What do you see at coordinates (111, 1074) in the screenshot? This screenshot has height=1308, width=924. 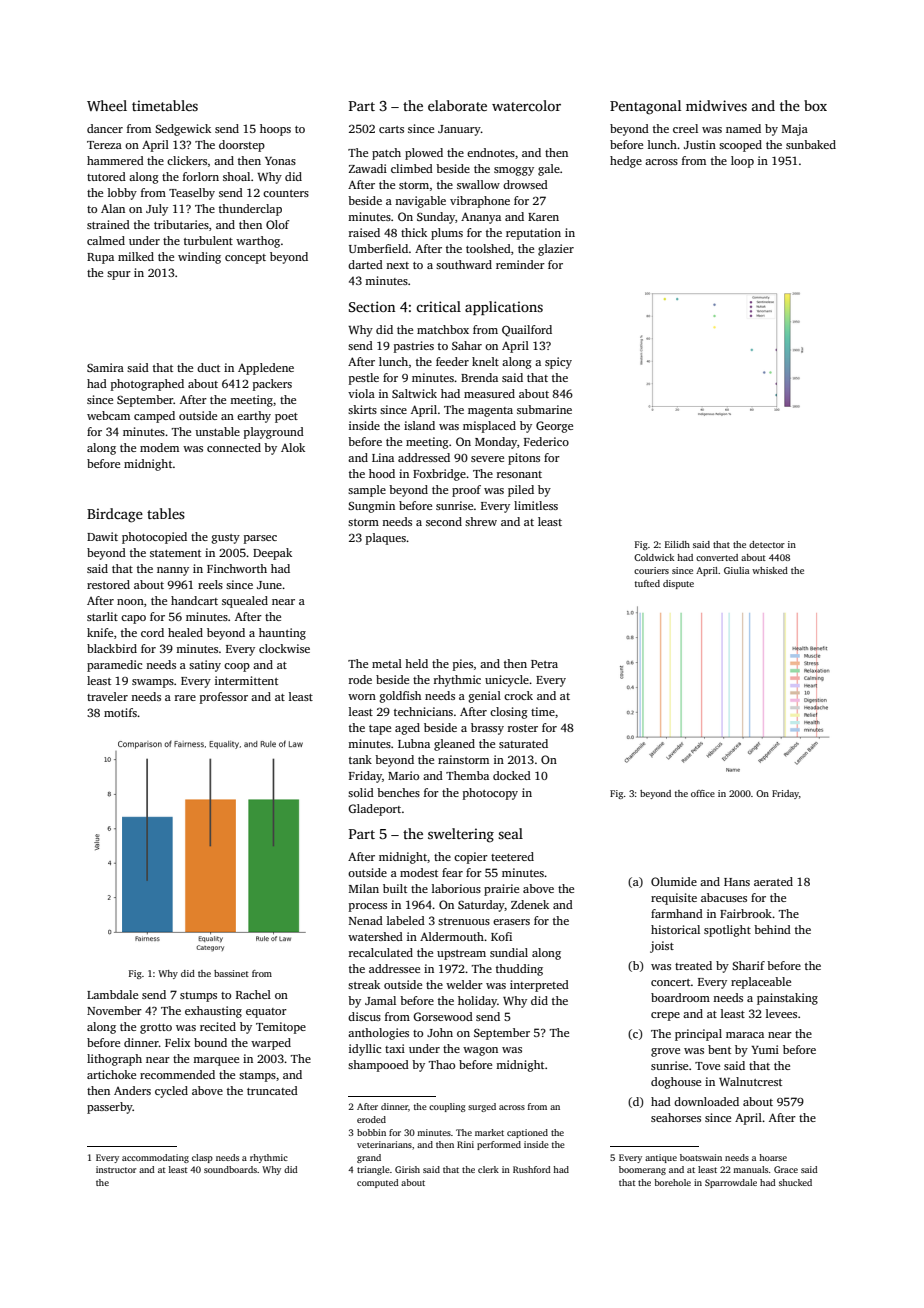 I see `artichoke` at bounding box center [111, 1074].
